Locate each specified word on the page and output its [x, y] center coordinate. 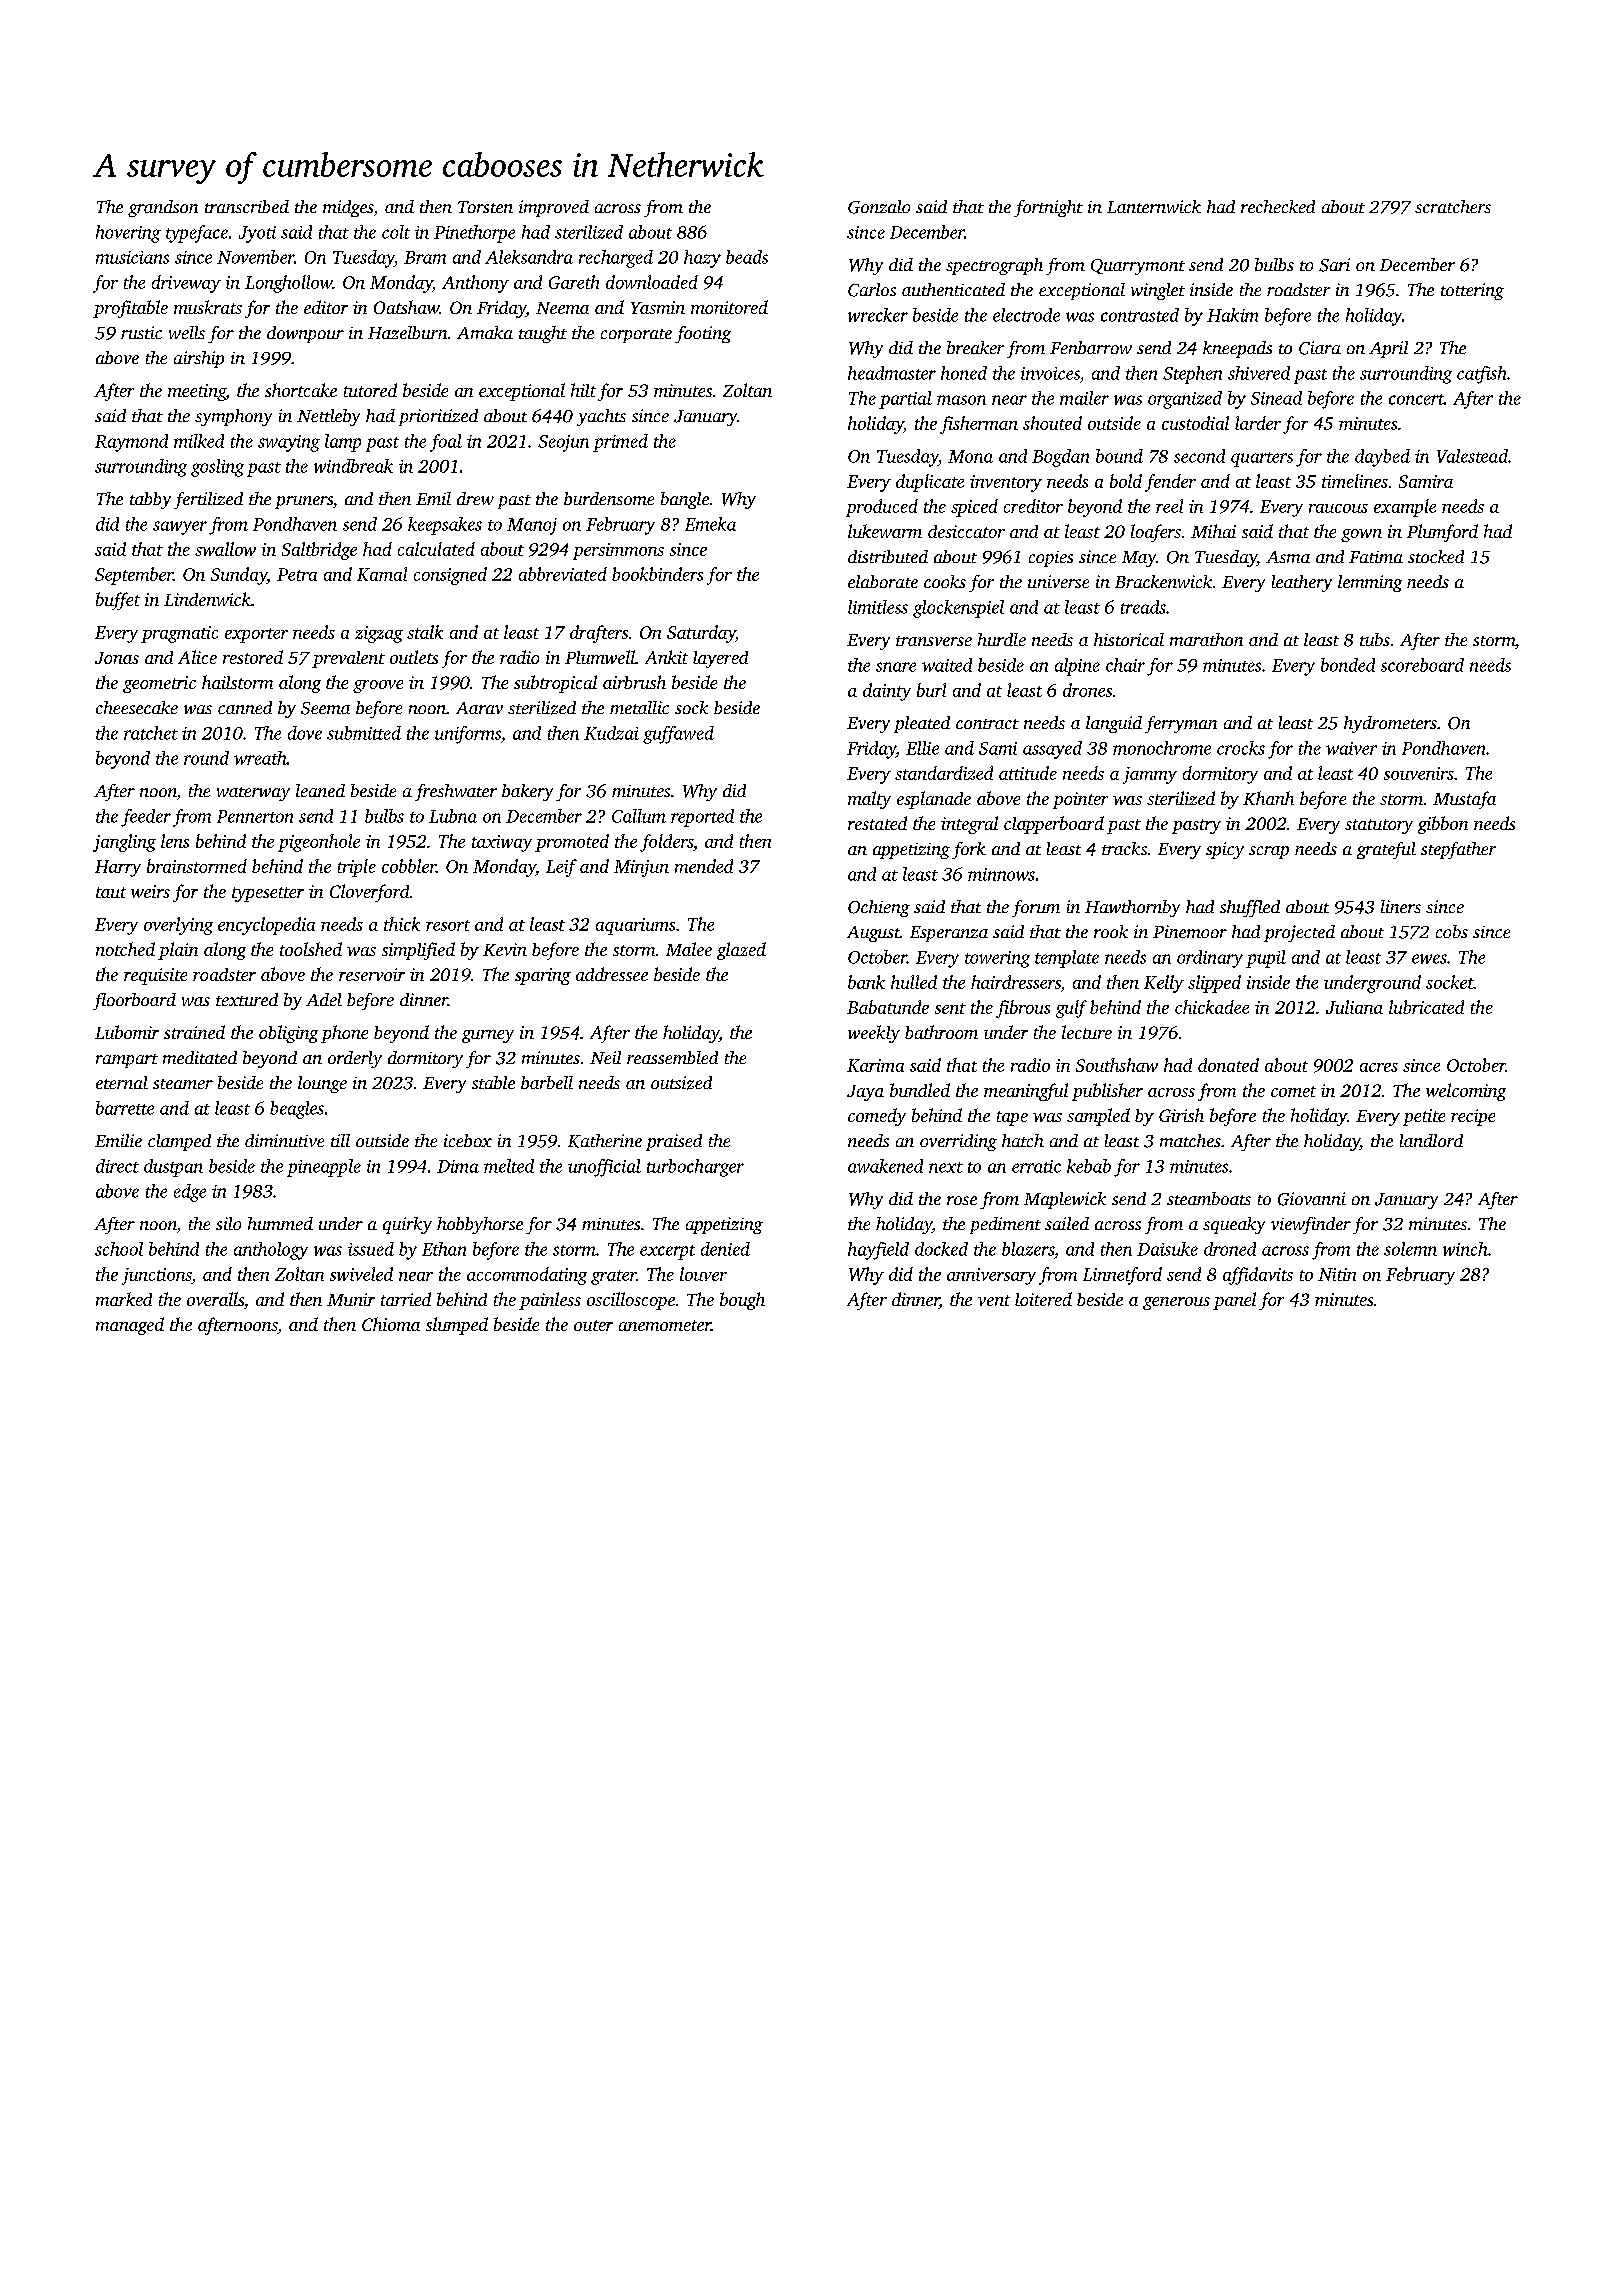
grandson [163, 208]
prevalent [348, 659]
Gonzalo [879, 207]
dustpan [173, 1168]
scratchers [1453, 206]
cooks [945, 581]
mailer [1084, 398]
